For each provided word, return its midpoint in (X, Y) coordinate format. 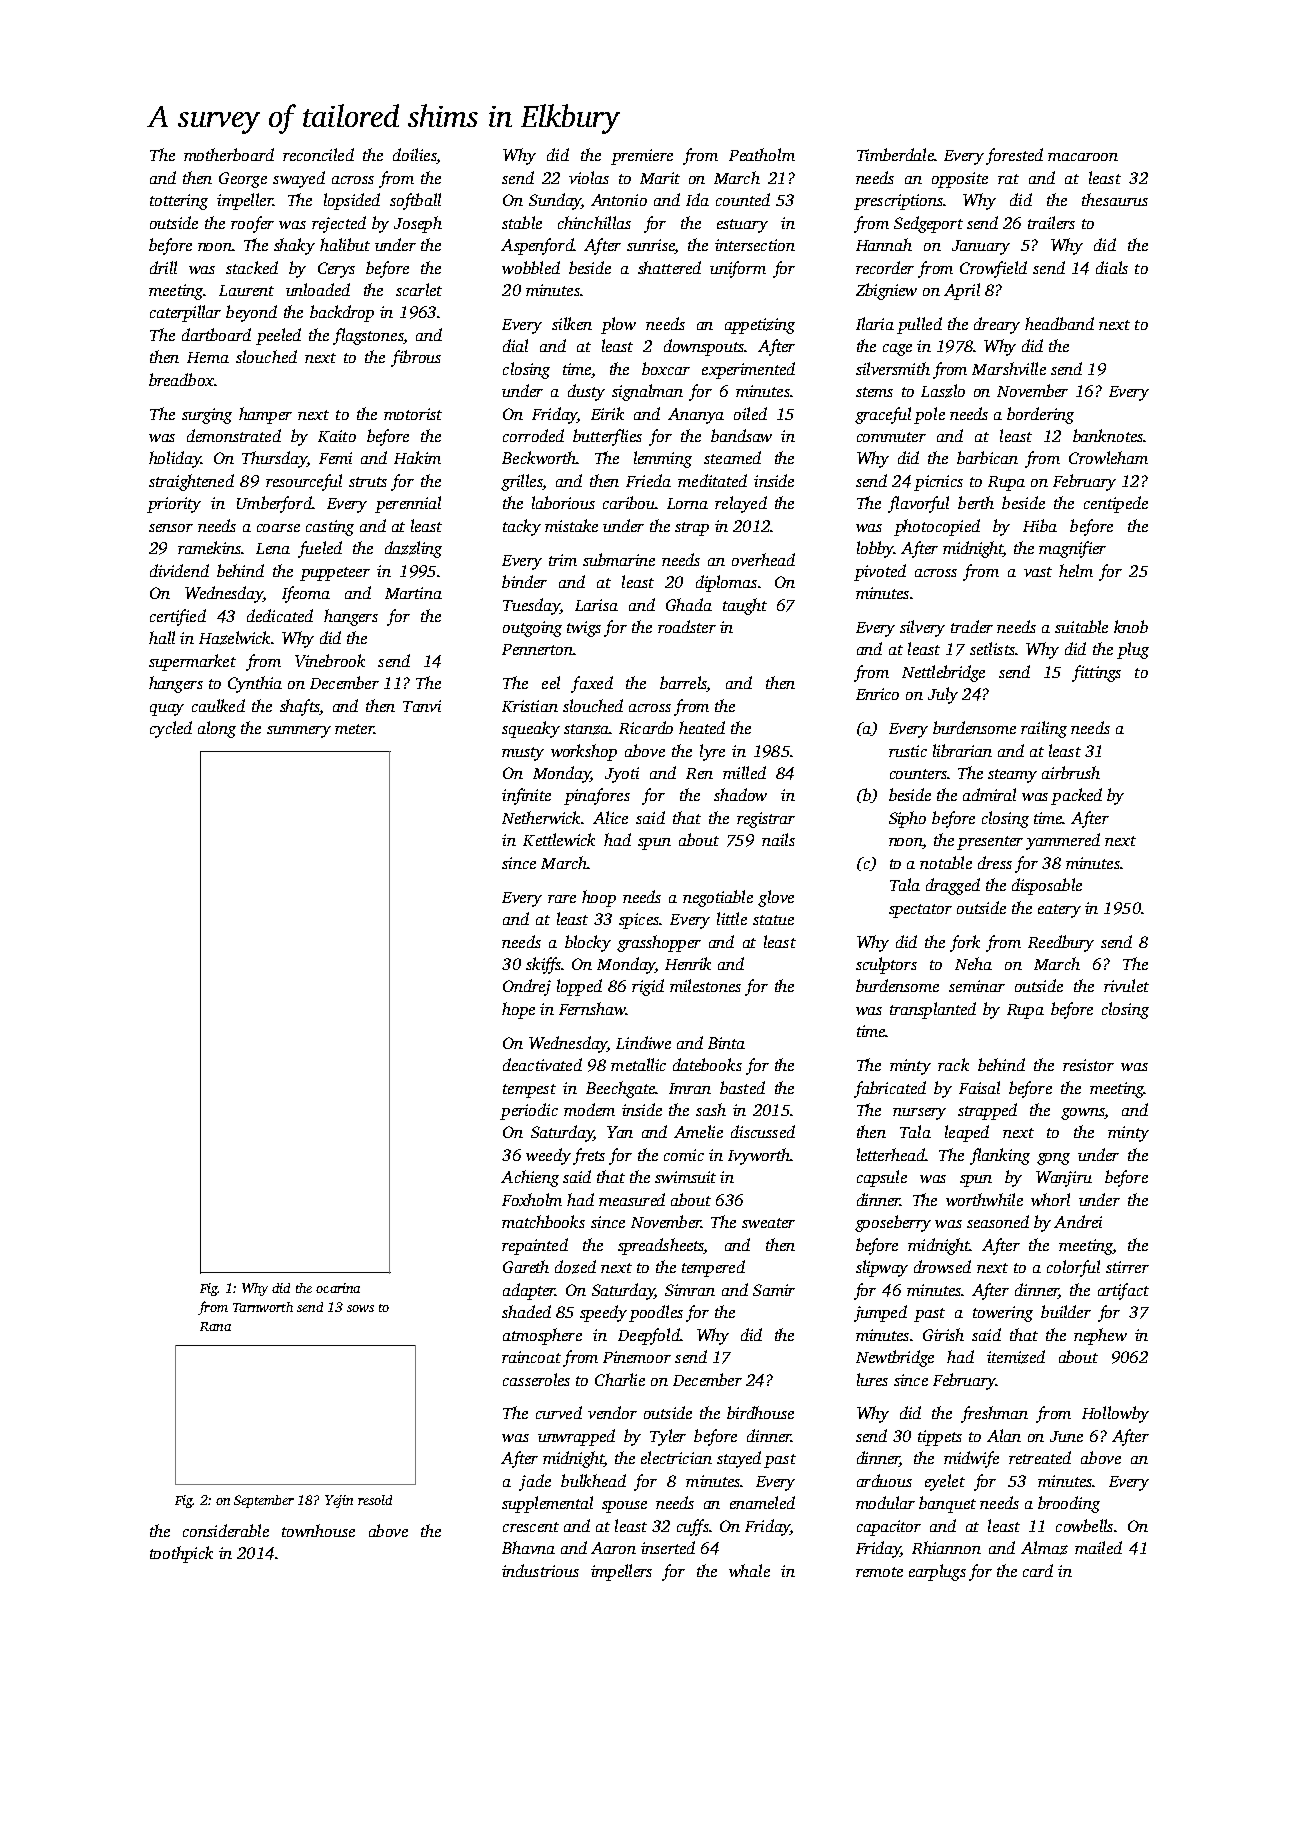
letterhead (891, 1154)
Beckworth (539, 457)
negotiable (718, 898)
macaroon (1083, 157)
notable (946, 862)
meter (354, 729)
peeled (278, 336)
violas (589, 177)
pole (929, 415)
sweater (768, 1223)
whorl (1050, 1199)
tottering (179, 202)
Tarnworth (263, 1307)
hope (518, 1010)
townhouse (318, 1530)
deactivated (542, 1064)
